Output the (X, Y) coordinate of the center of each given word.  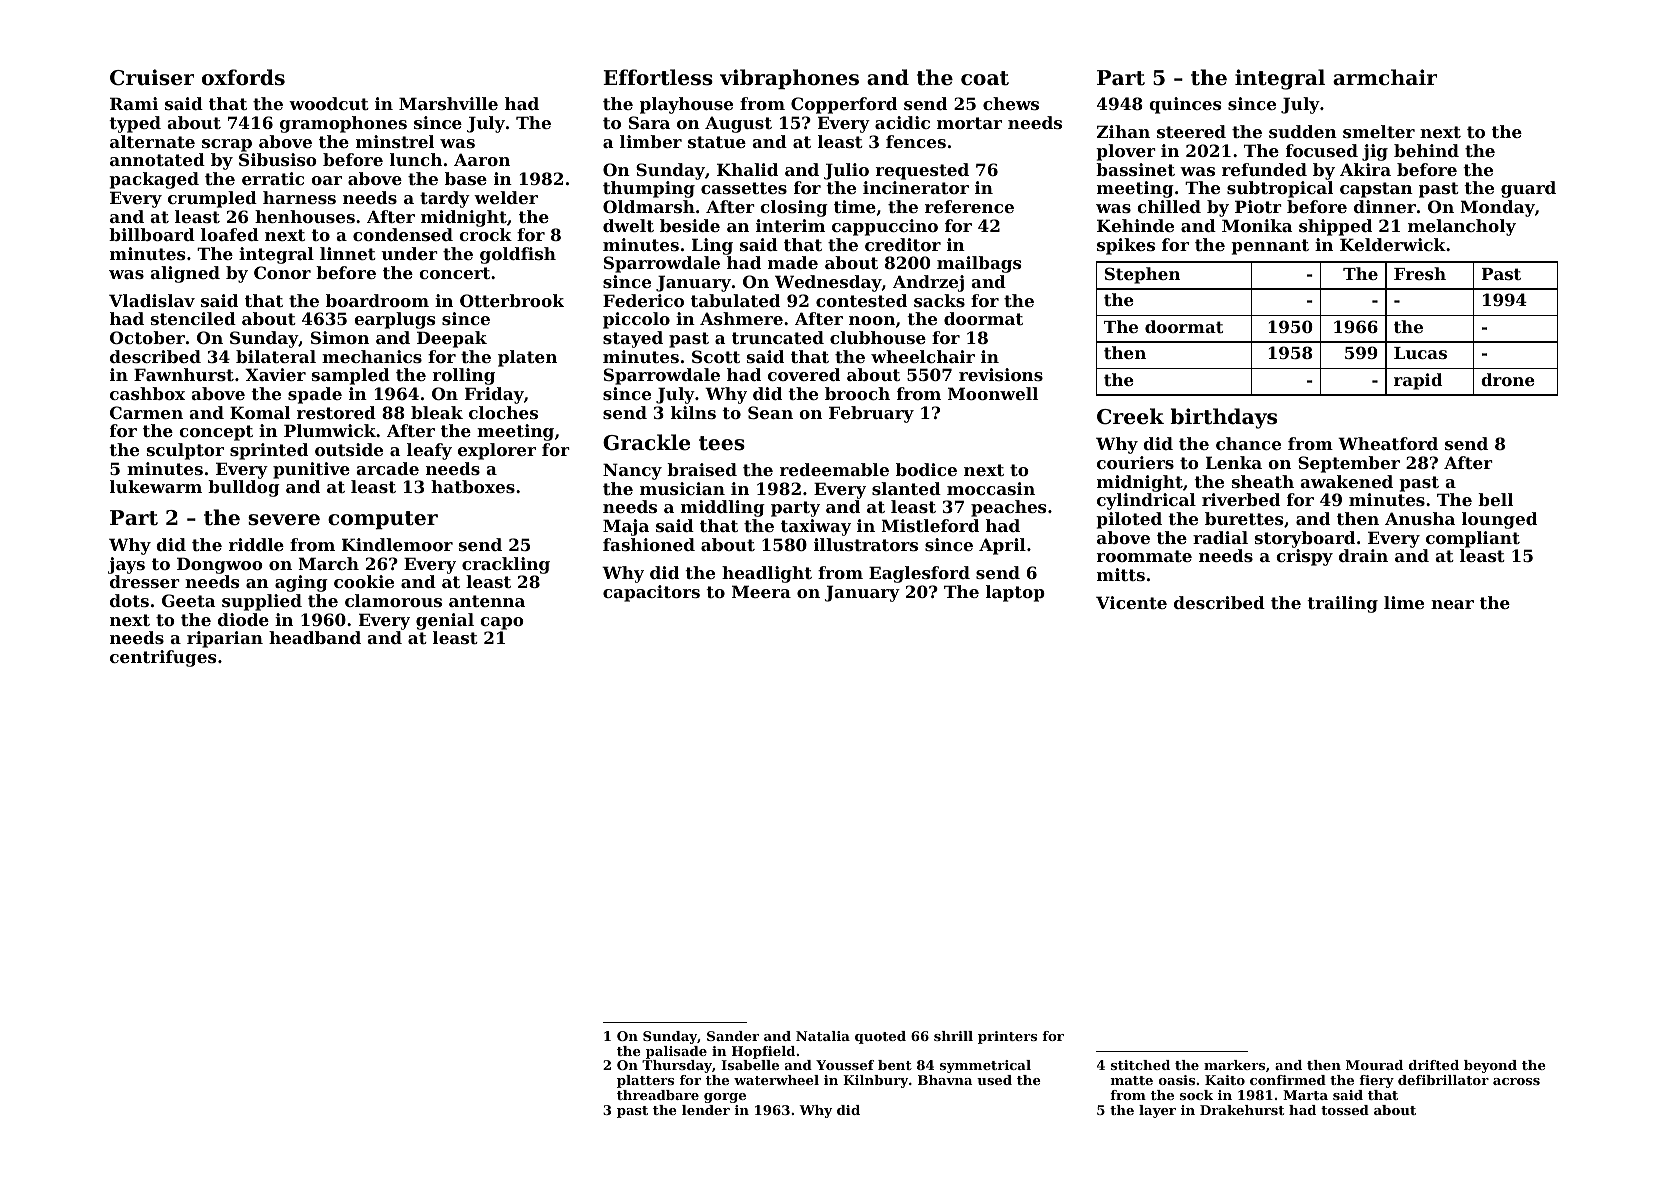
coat (985, 78)
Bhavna (945, 1080)
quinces (1185, 105)
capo (502, 623)
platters (645, 1081)
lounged (1499, 520)
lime (1404, 602)
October (147, 337)
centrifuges (163, 658)
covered (804, 374)
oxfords (243, 77)
